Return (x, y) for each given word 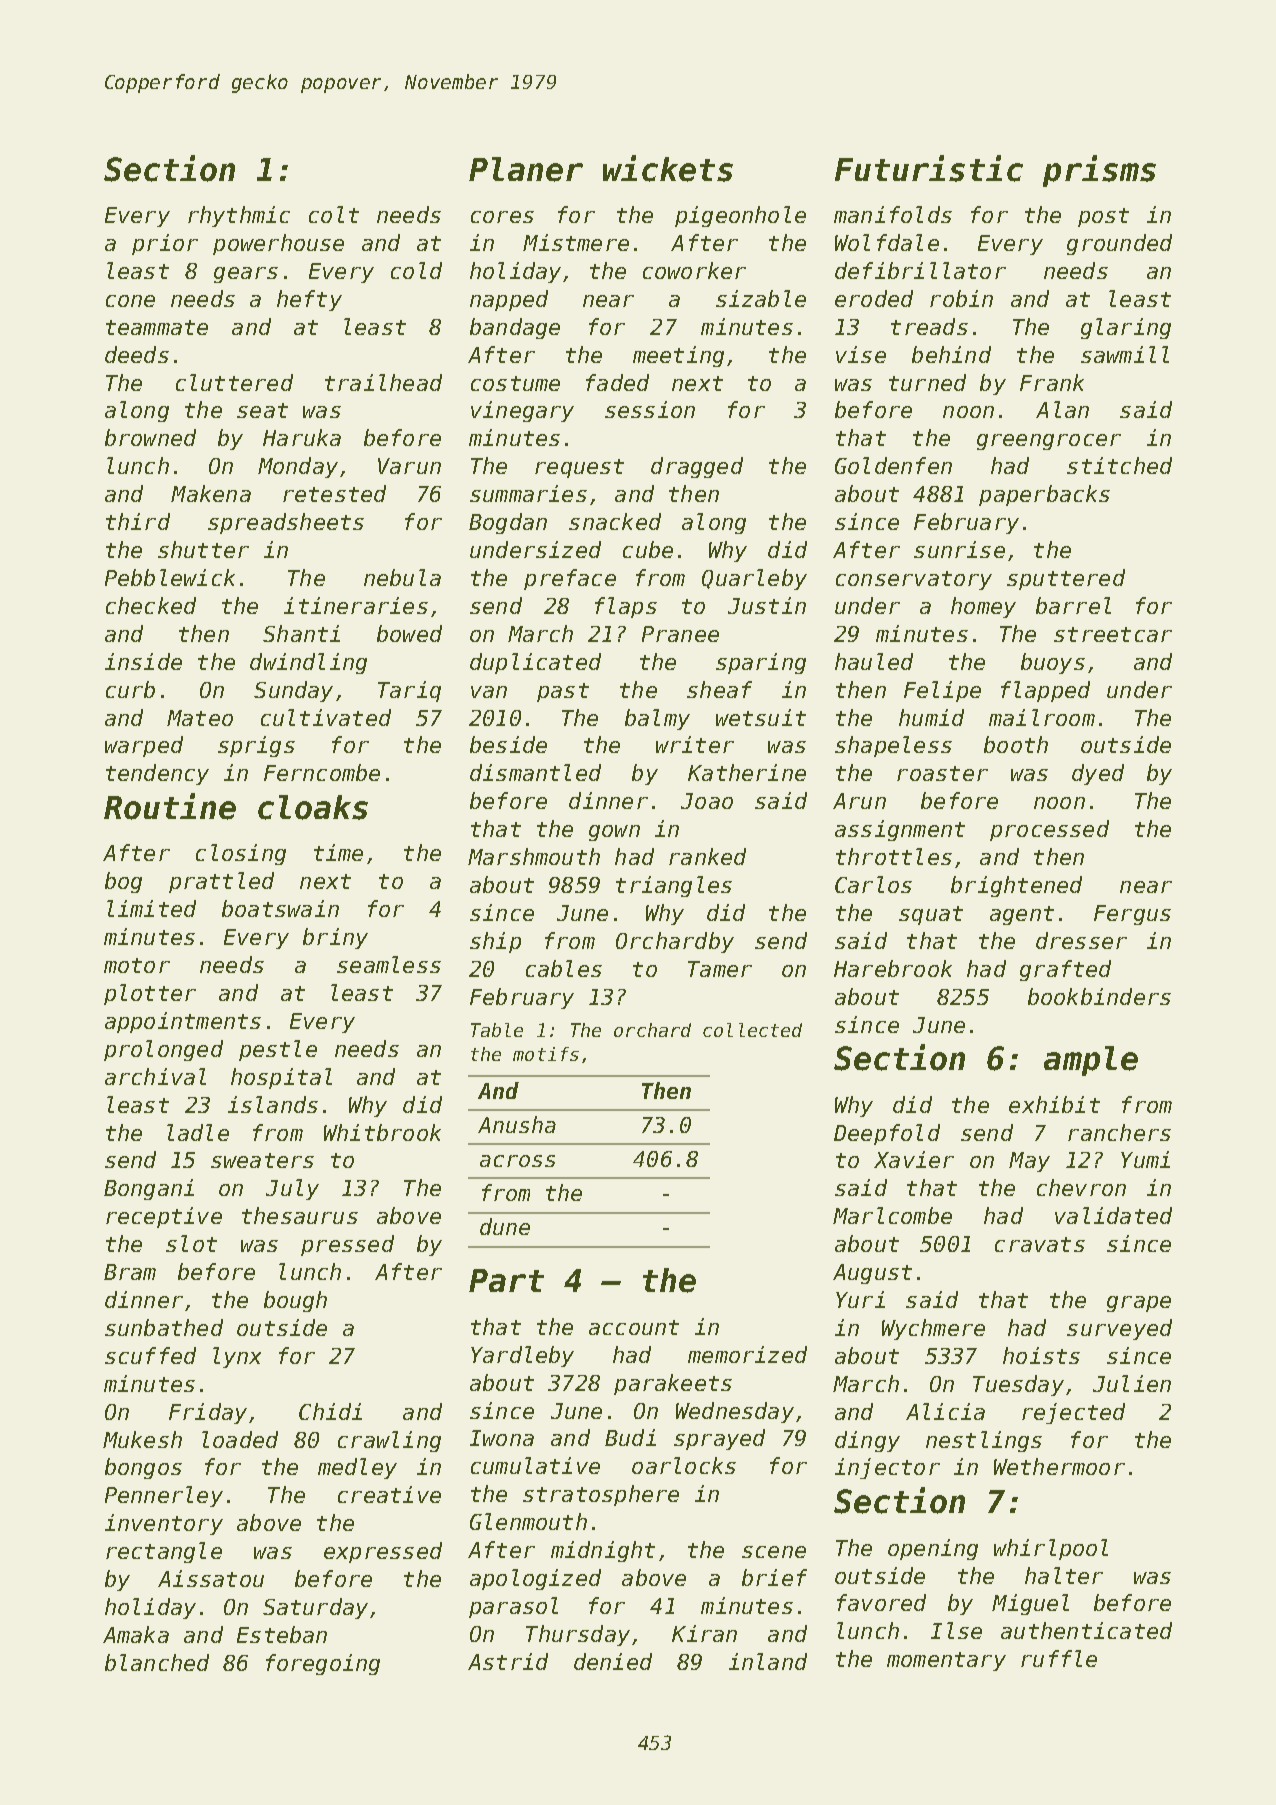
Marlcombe (892, 1215)
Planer (526, 169)
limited (151, 908)
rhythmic (239, 216)
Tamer (720, 969)
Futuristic (929, 168)
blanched (157, 1662)
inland (768, 1661)
